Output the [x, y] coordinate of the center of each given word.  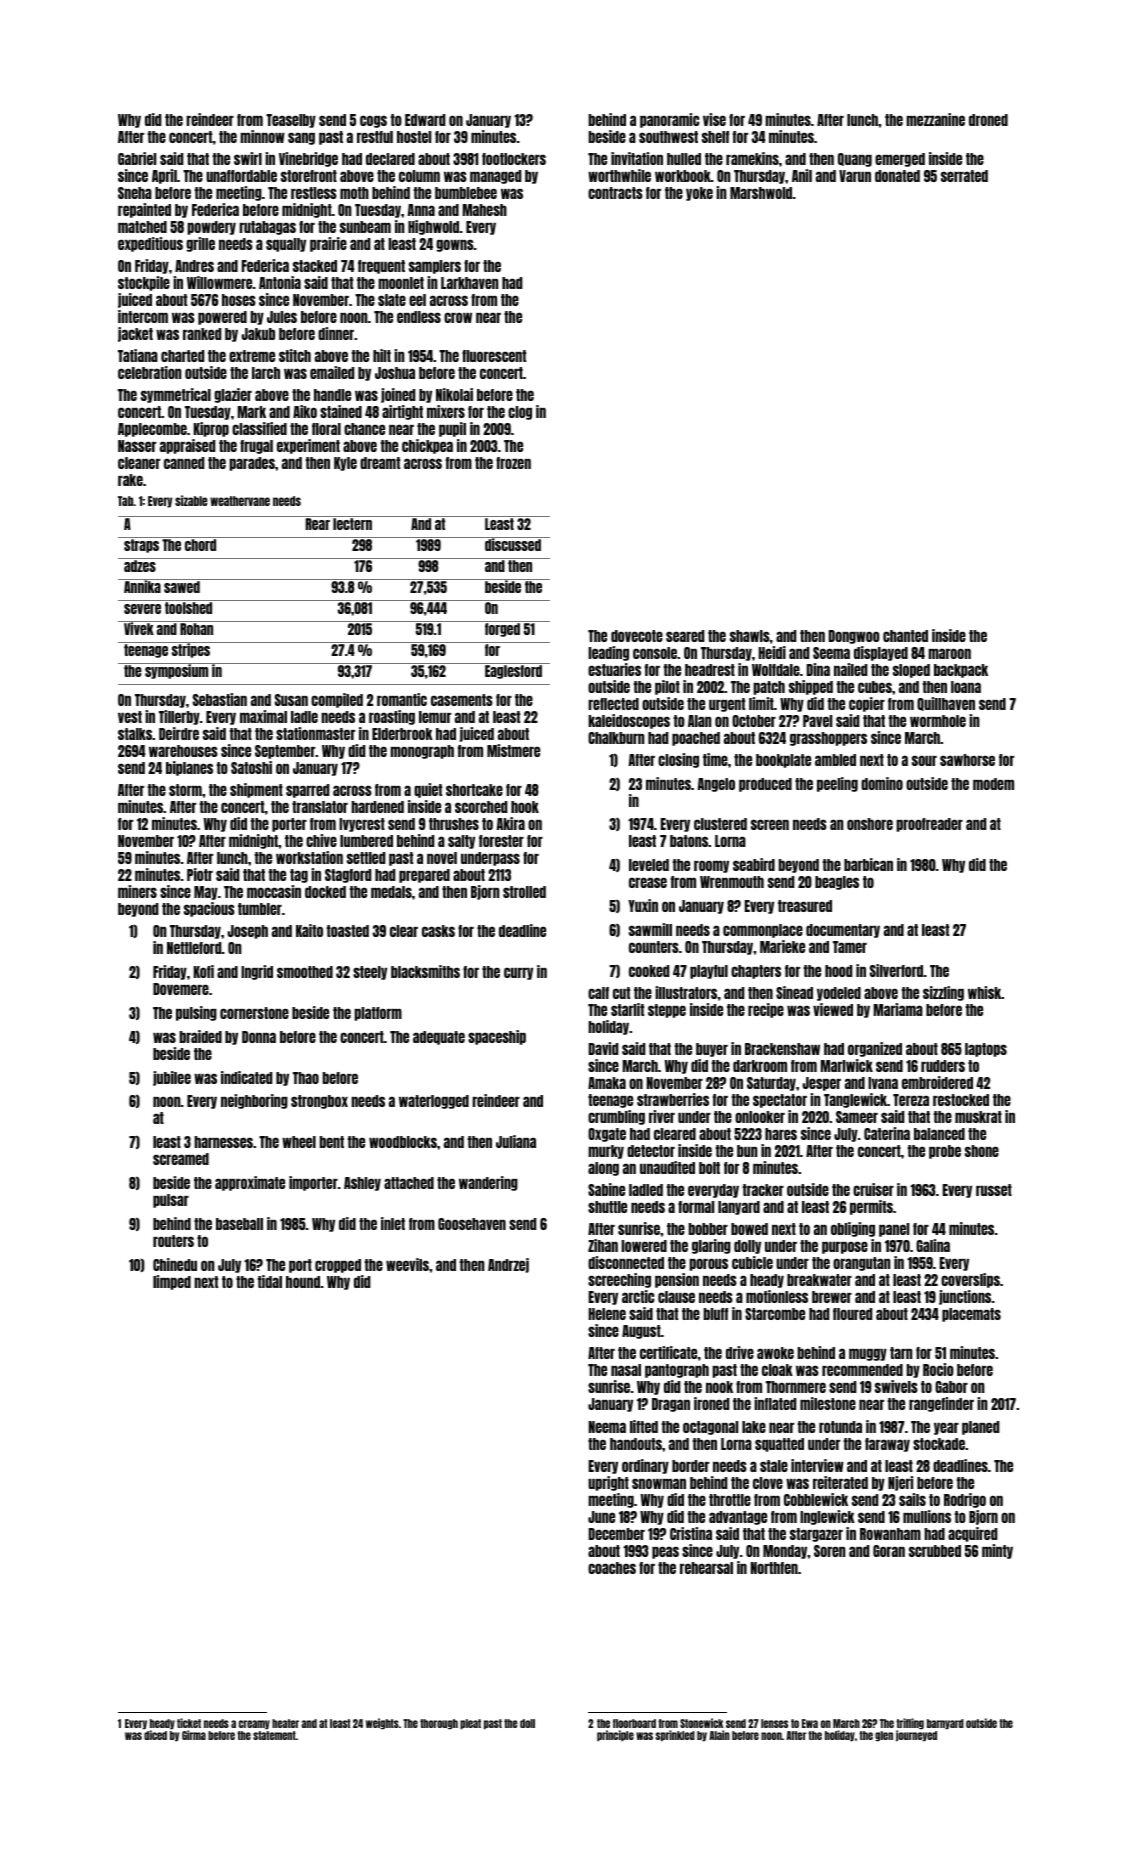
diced [155, 1735]
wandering [488, 1183]
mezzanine [935, 119]
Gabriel [137, 158]
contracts [615, 193]
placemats [971, 1315]
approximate [250, 1183]
